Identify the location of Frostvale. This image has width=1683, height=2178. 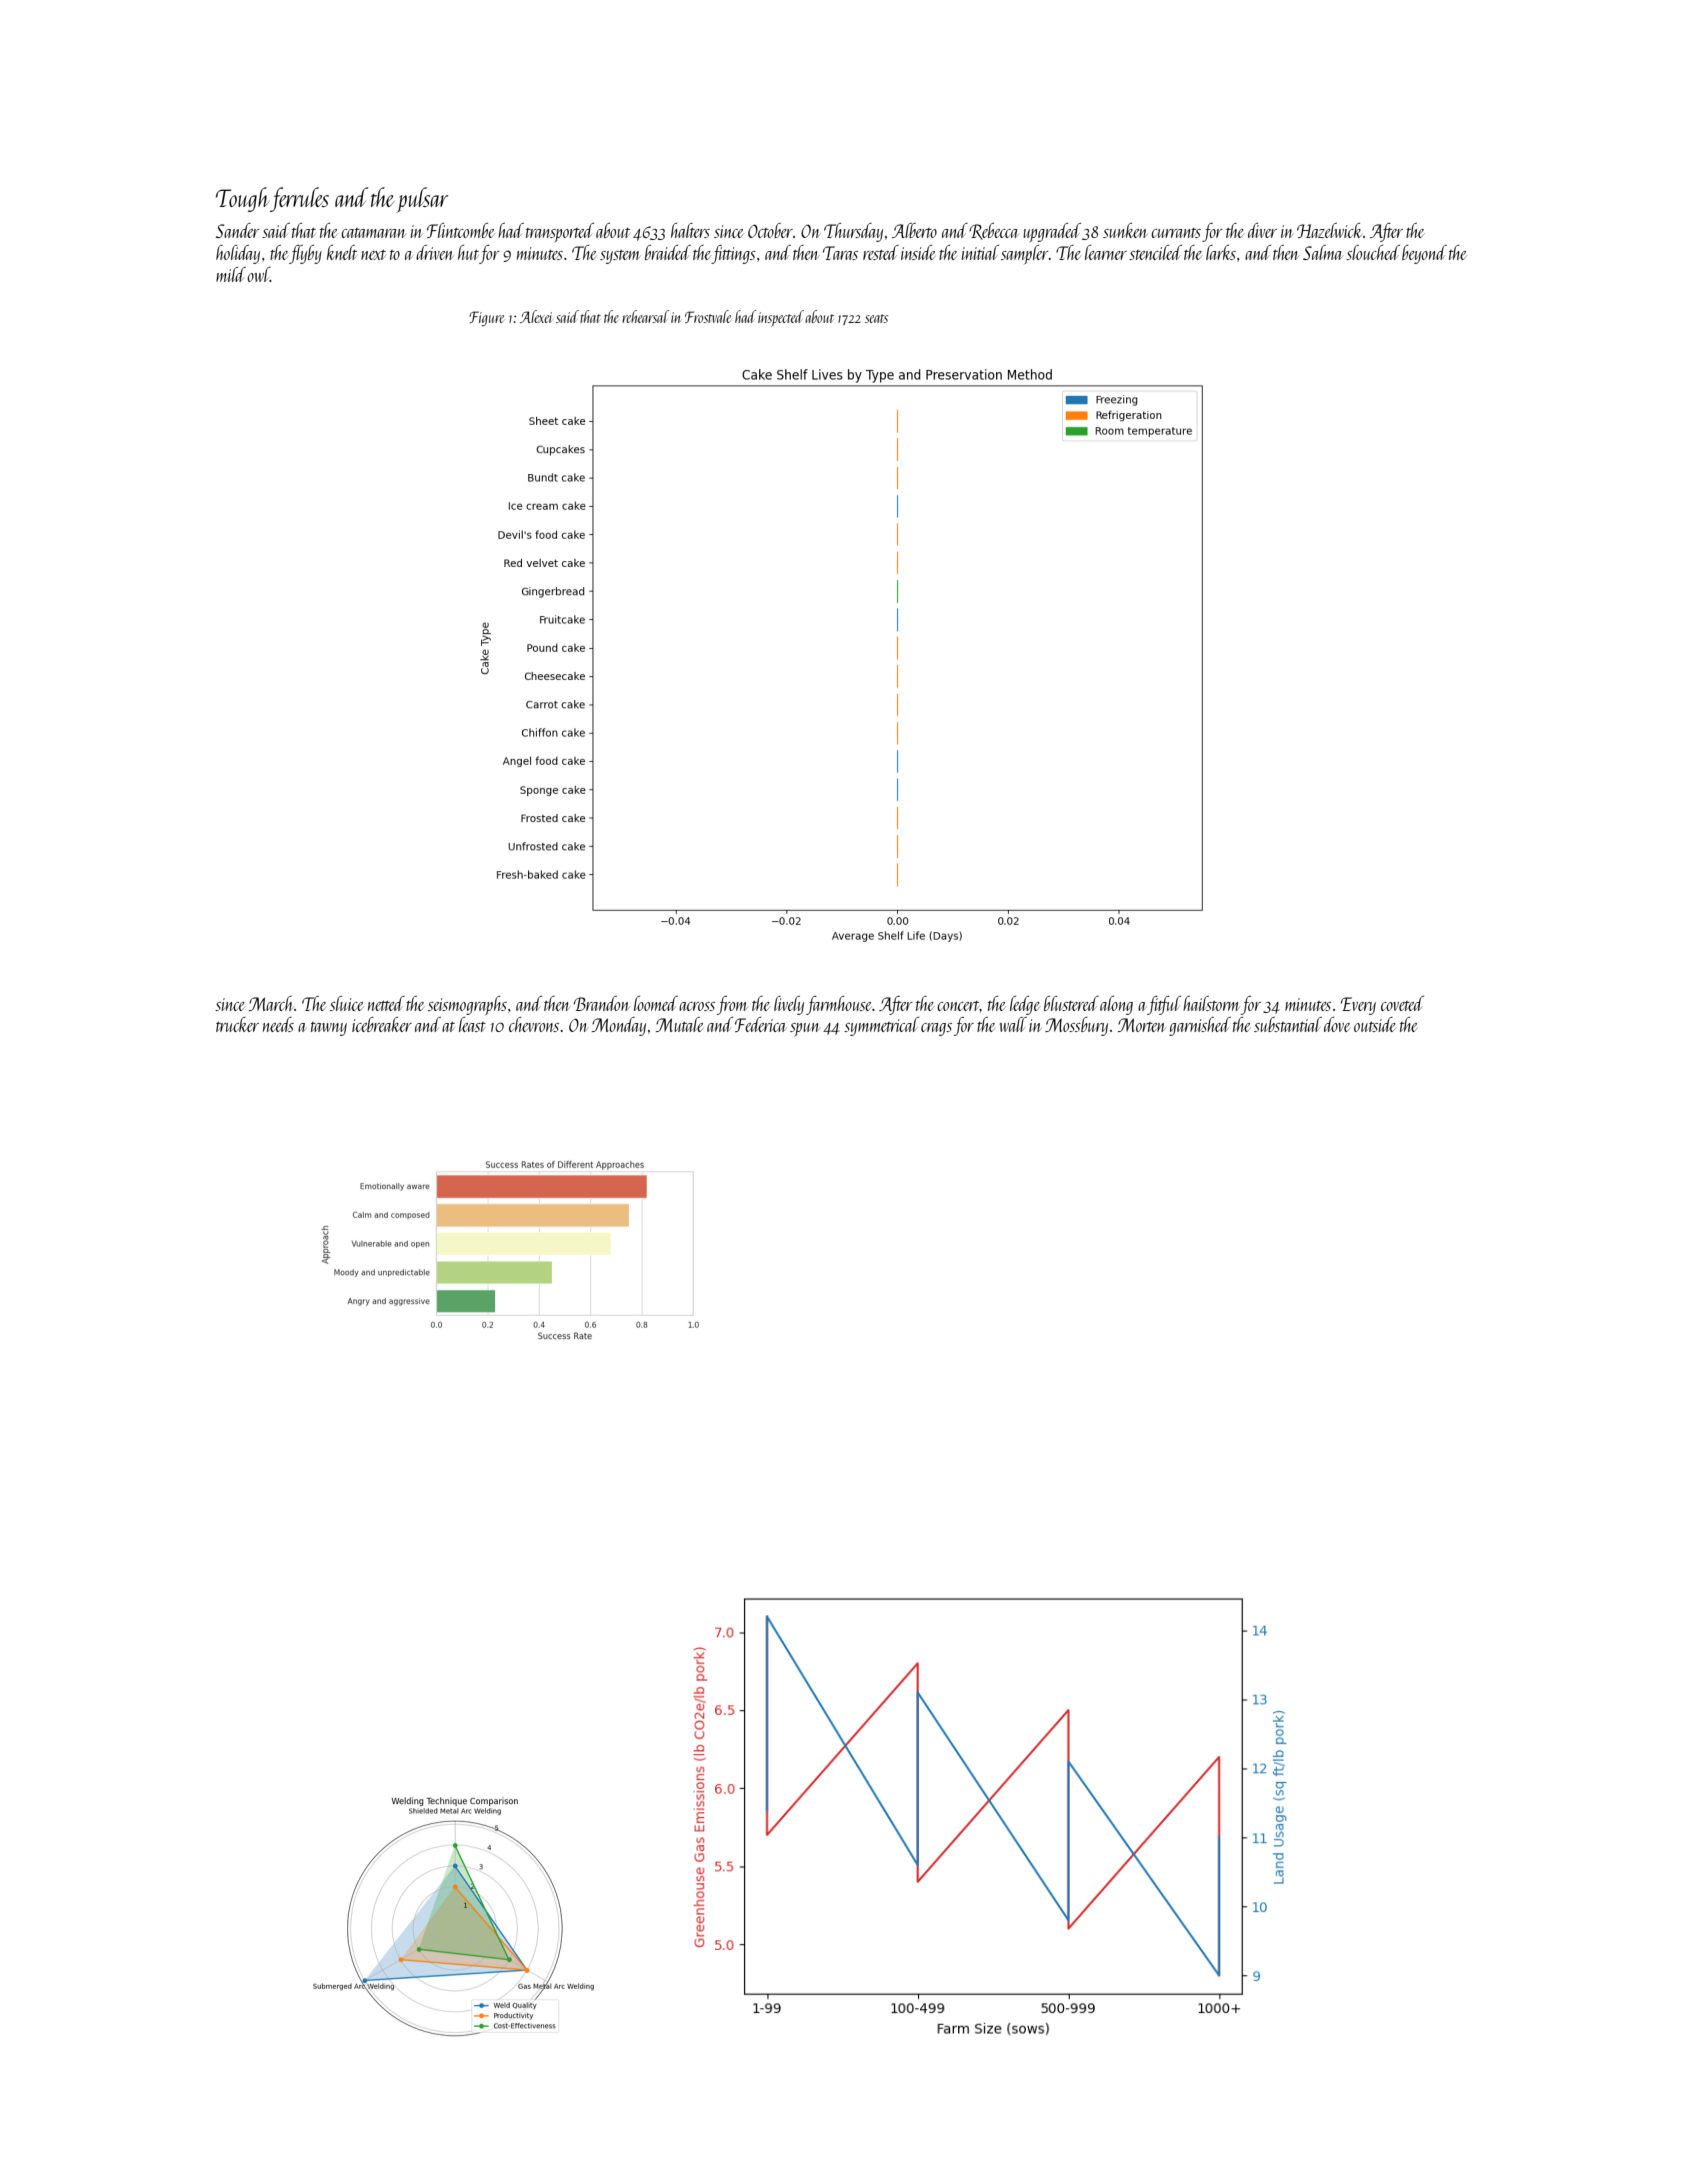
(708, 316).
